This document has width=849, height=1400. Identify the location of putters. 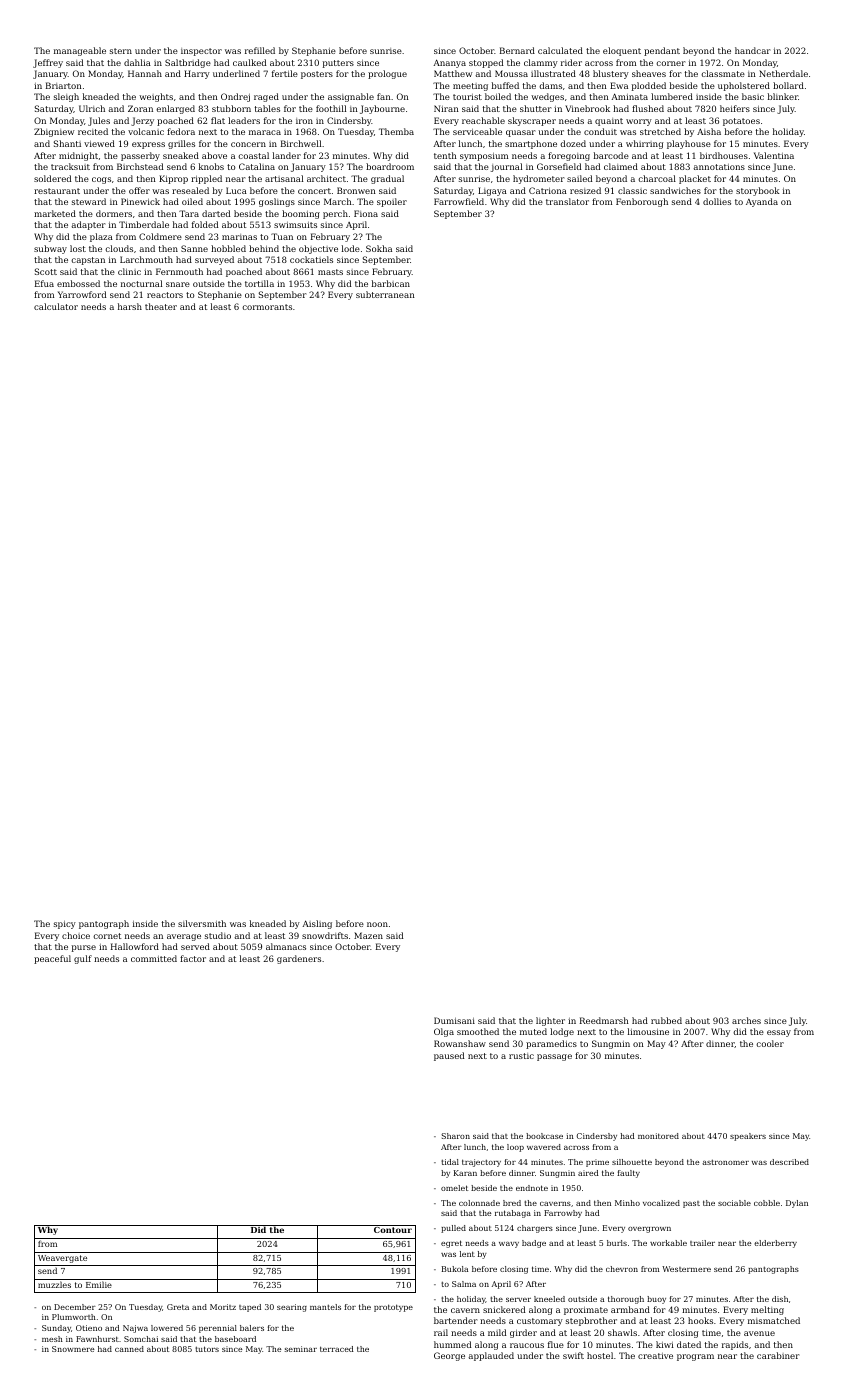
(338, 64).
